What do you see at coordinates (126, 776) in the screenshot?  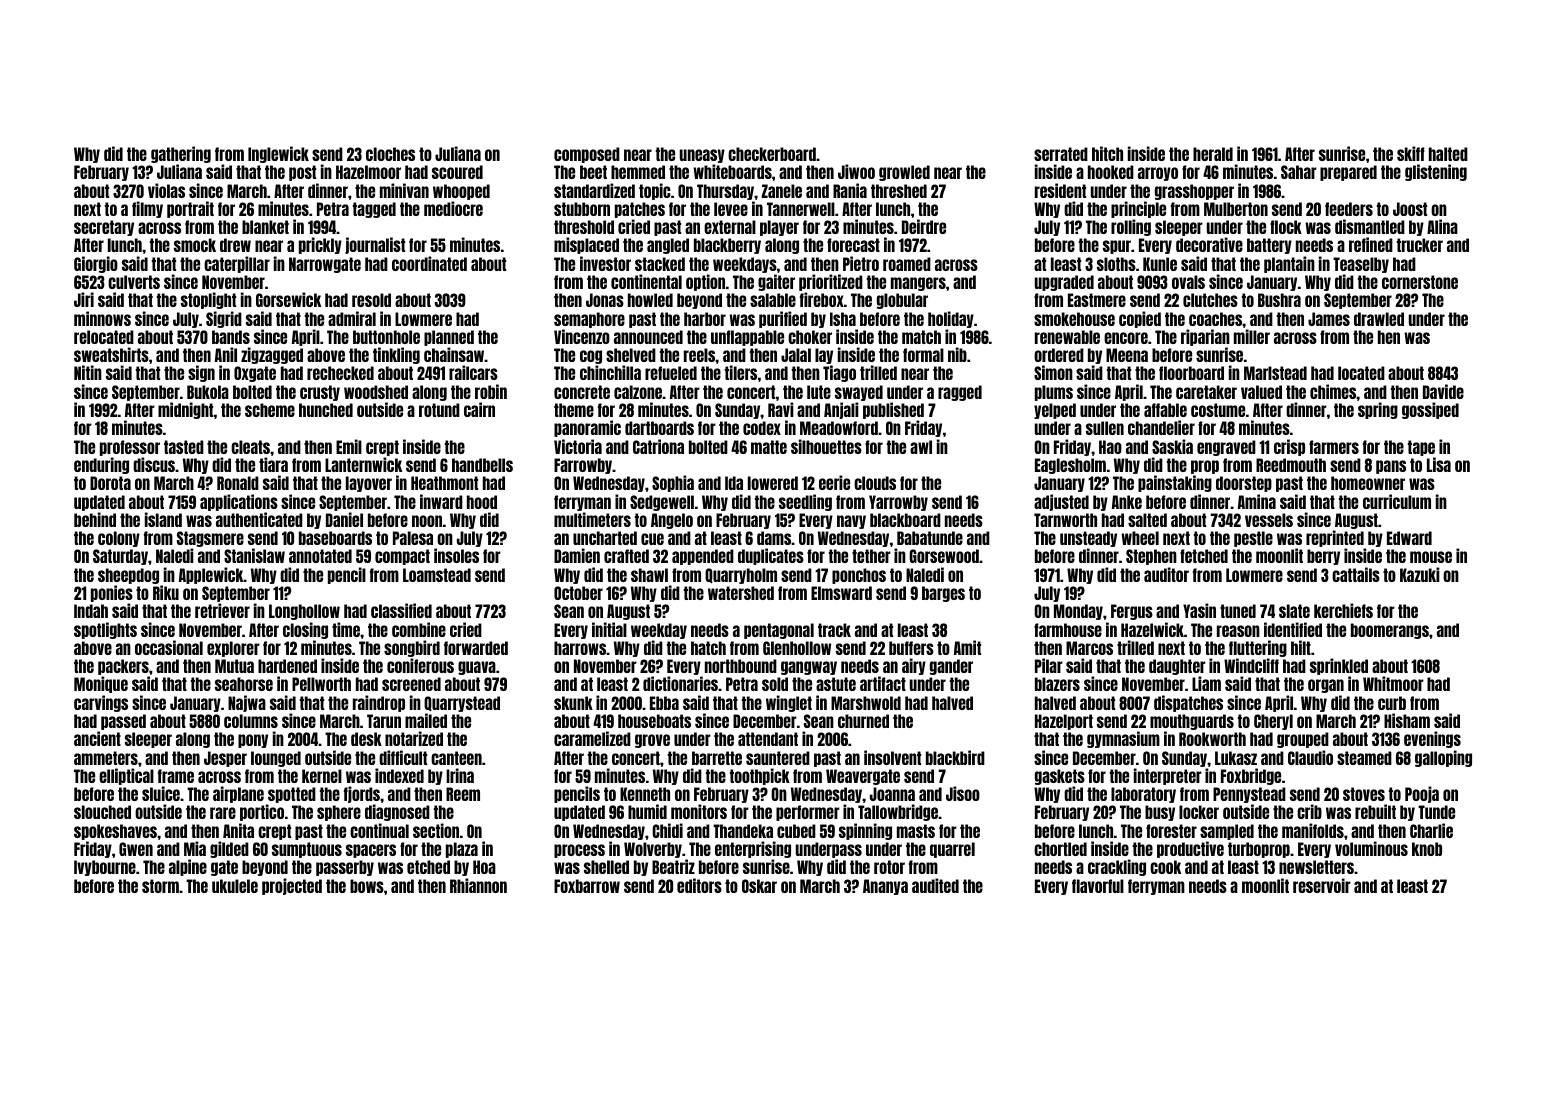 I see `elliptical` at bounding box center [126, 776].
